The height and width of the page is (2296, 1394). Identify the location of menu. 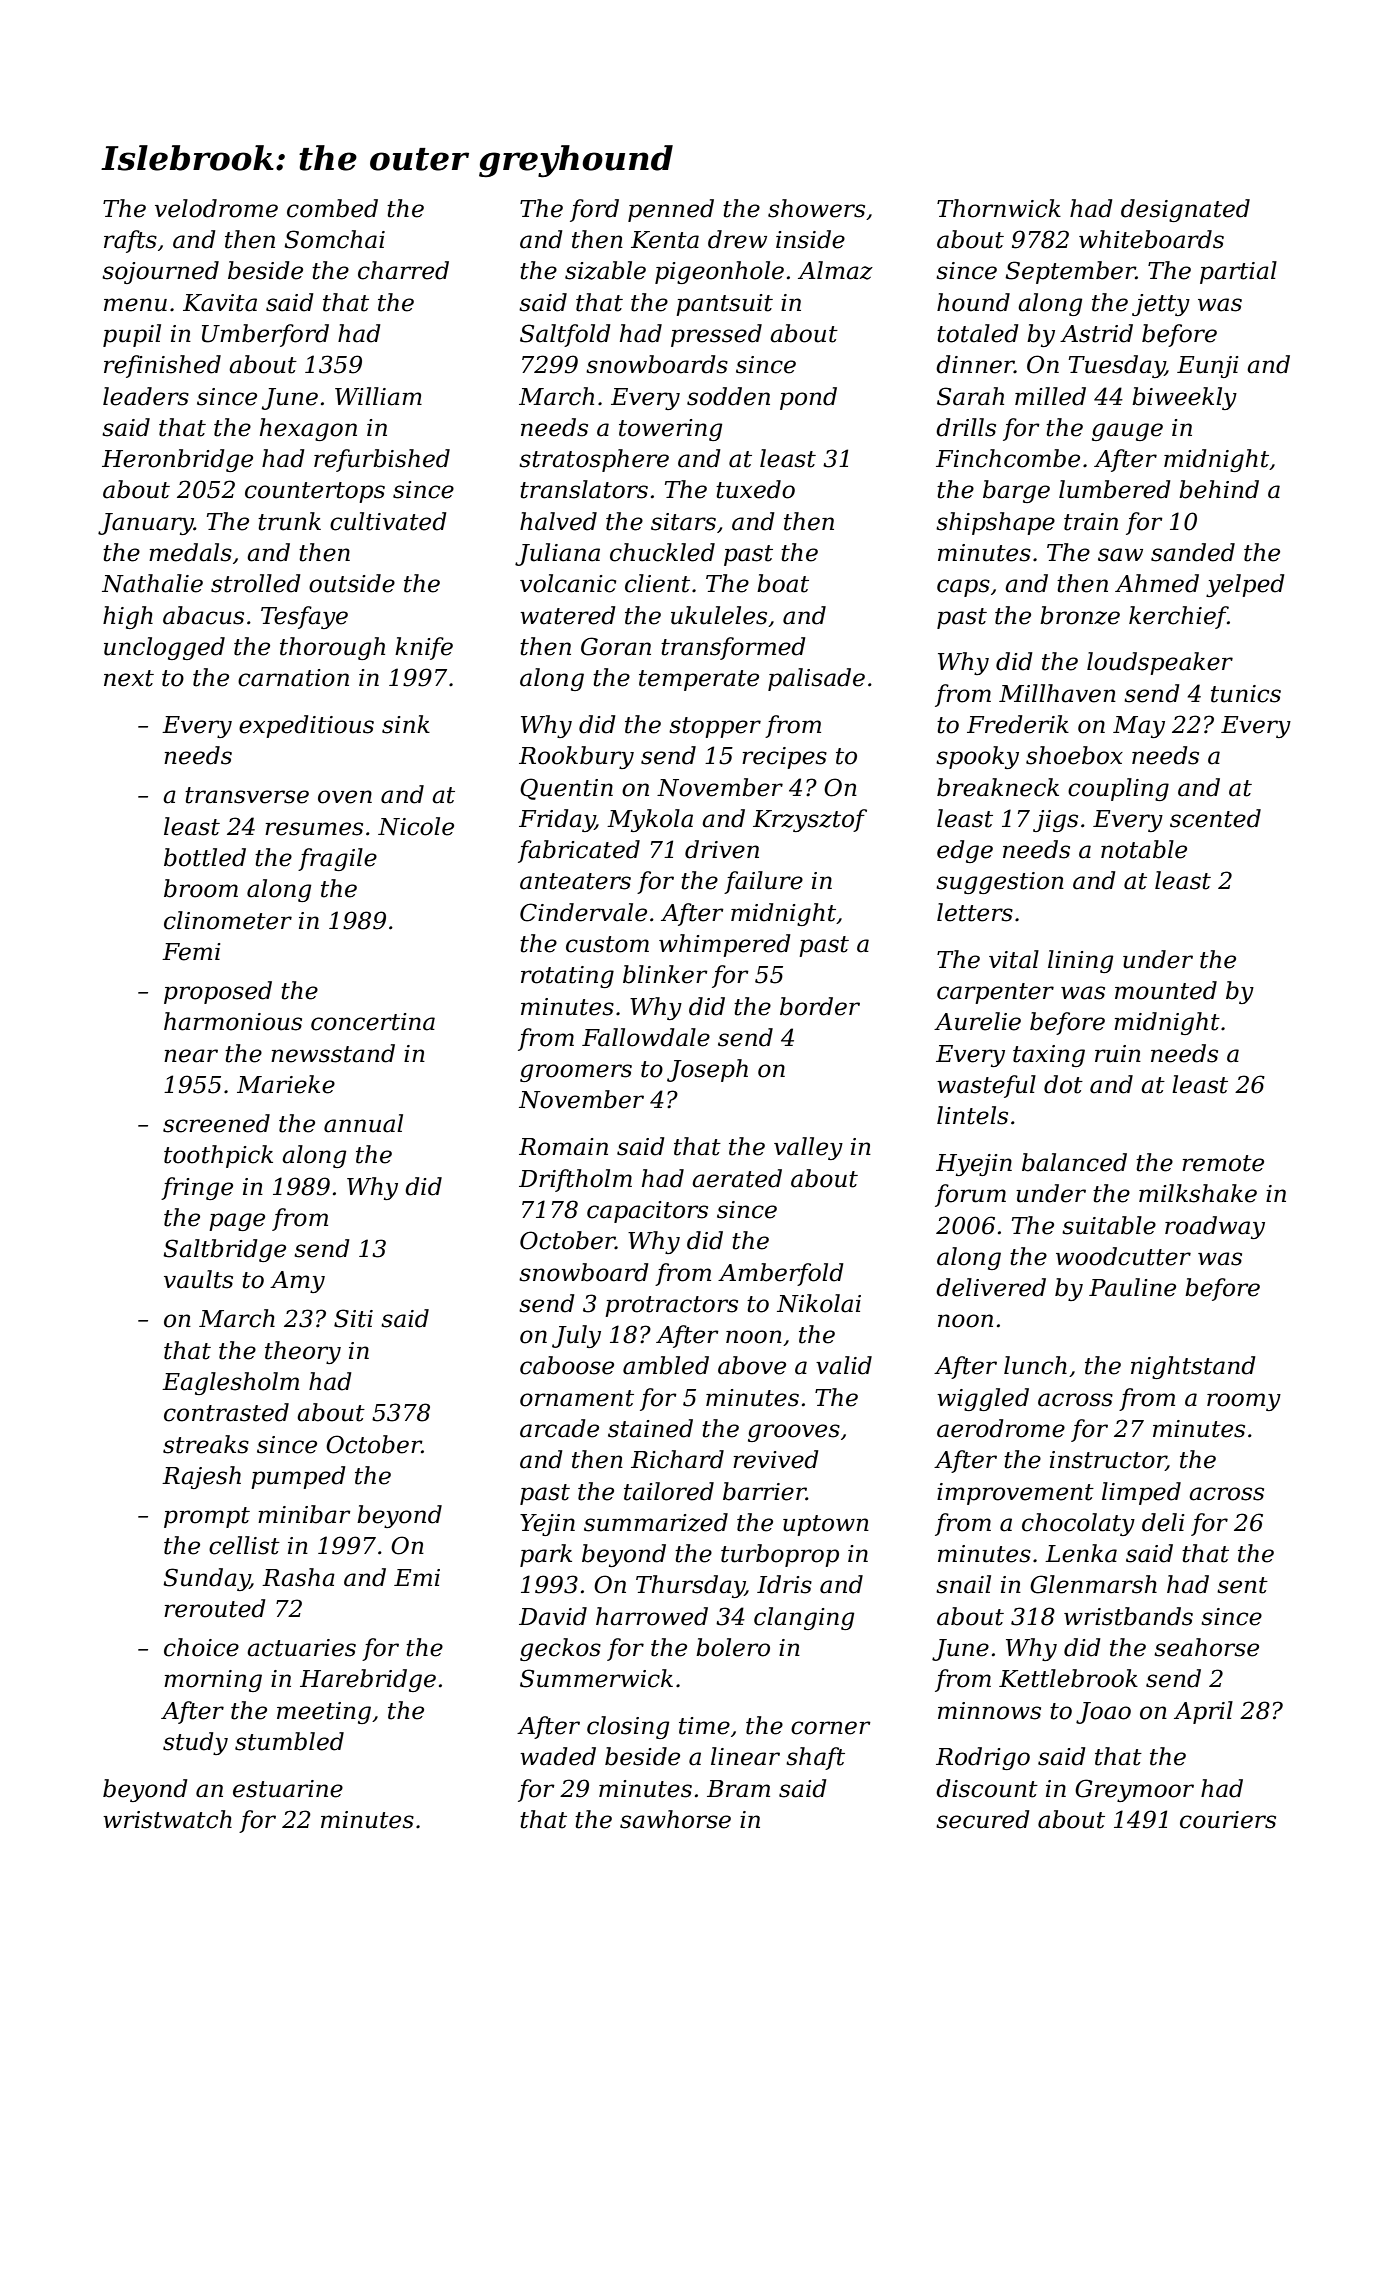
(135, 305).
